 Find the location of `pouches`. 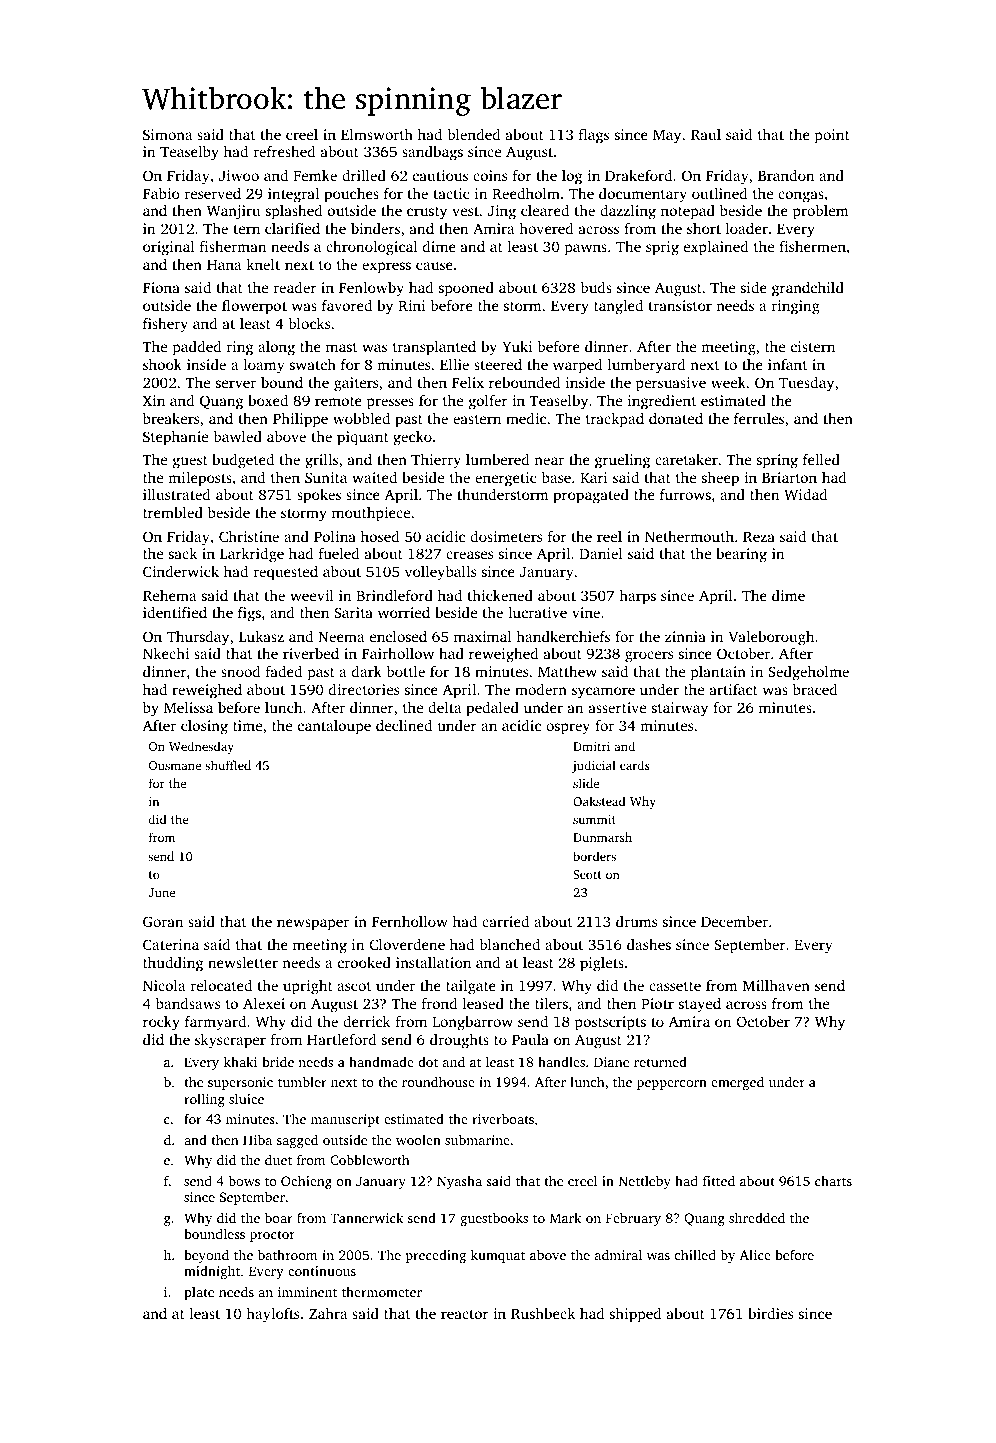

pouches is located at coordinates (351, 195).
